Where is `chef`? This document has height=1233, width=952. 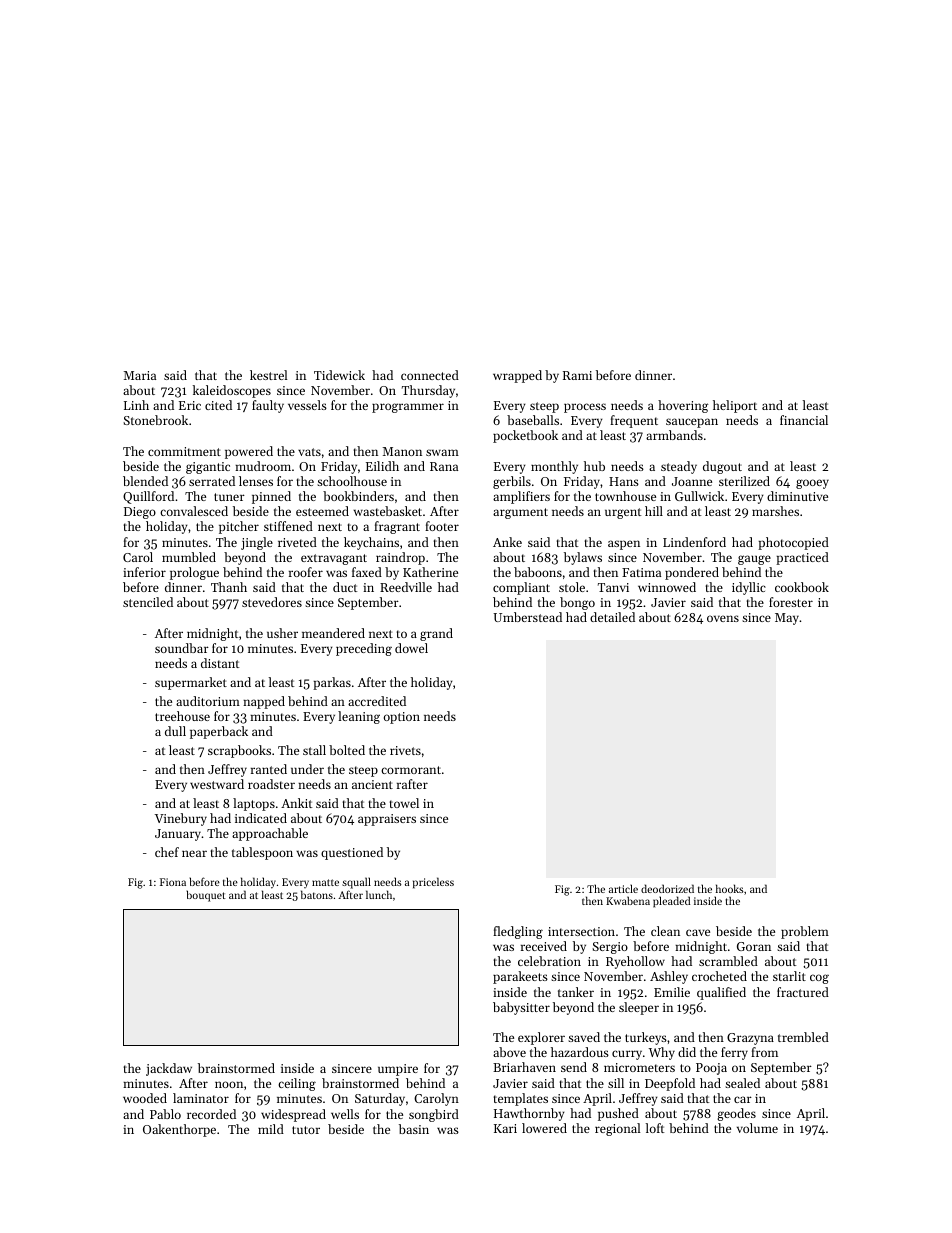
chef is located at coordinates (167, 852).
